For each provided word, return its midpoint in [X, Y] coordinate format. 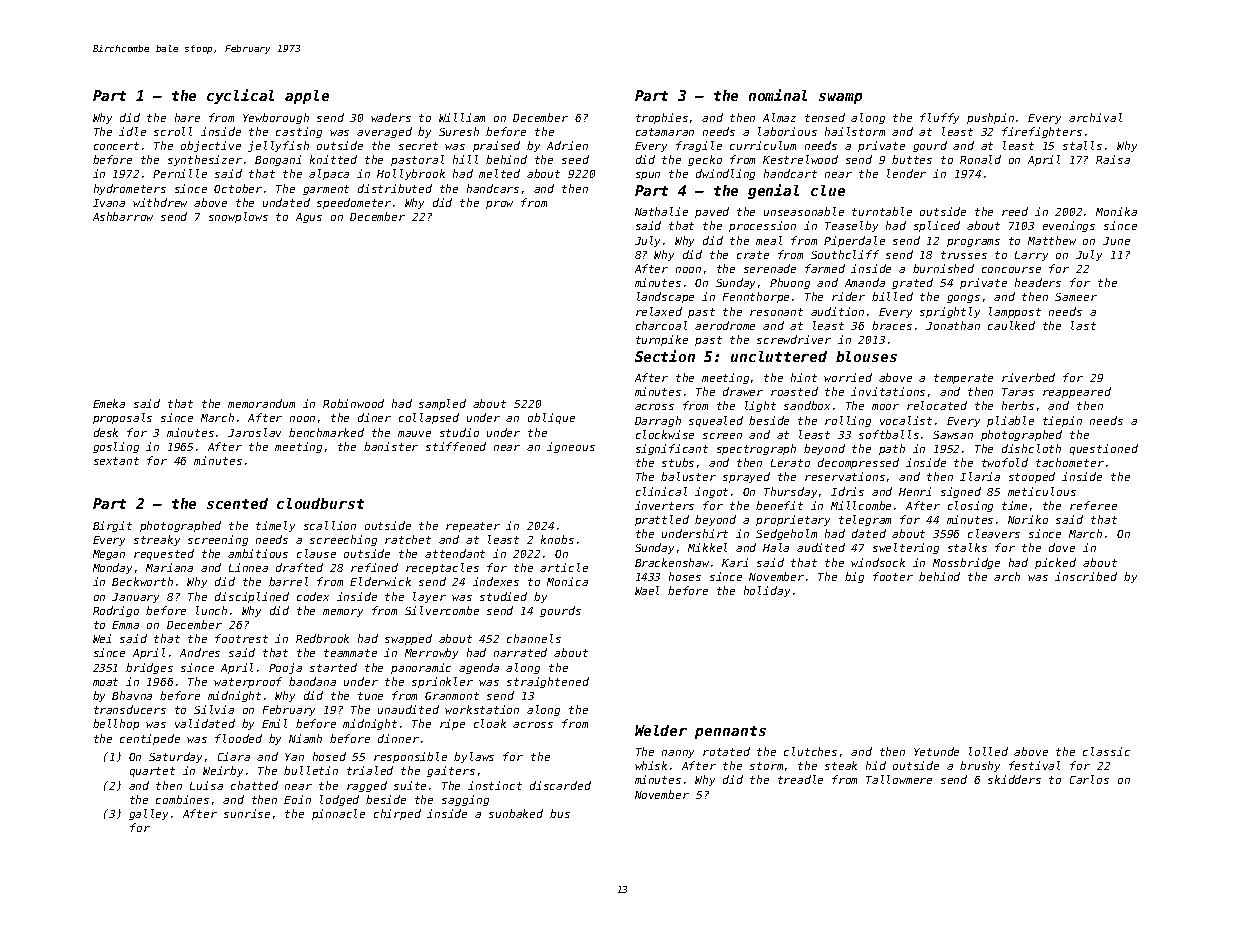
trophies [662, 118]
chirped [397, 814]
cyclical [240, 96]
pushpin [990, 118]
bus [560, 813]
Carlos [1089, 779]
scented [237, 503]
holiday [767, 591]
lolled [988, 751]
